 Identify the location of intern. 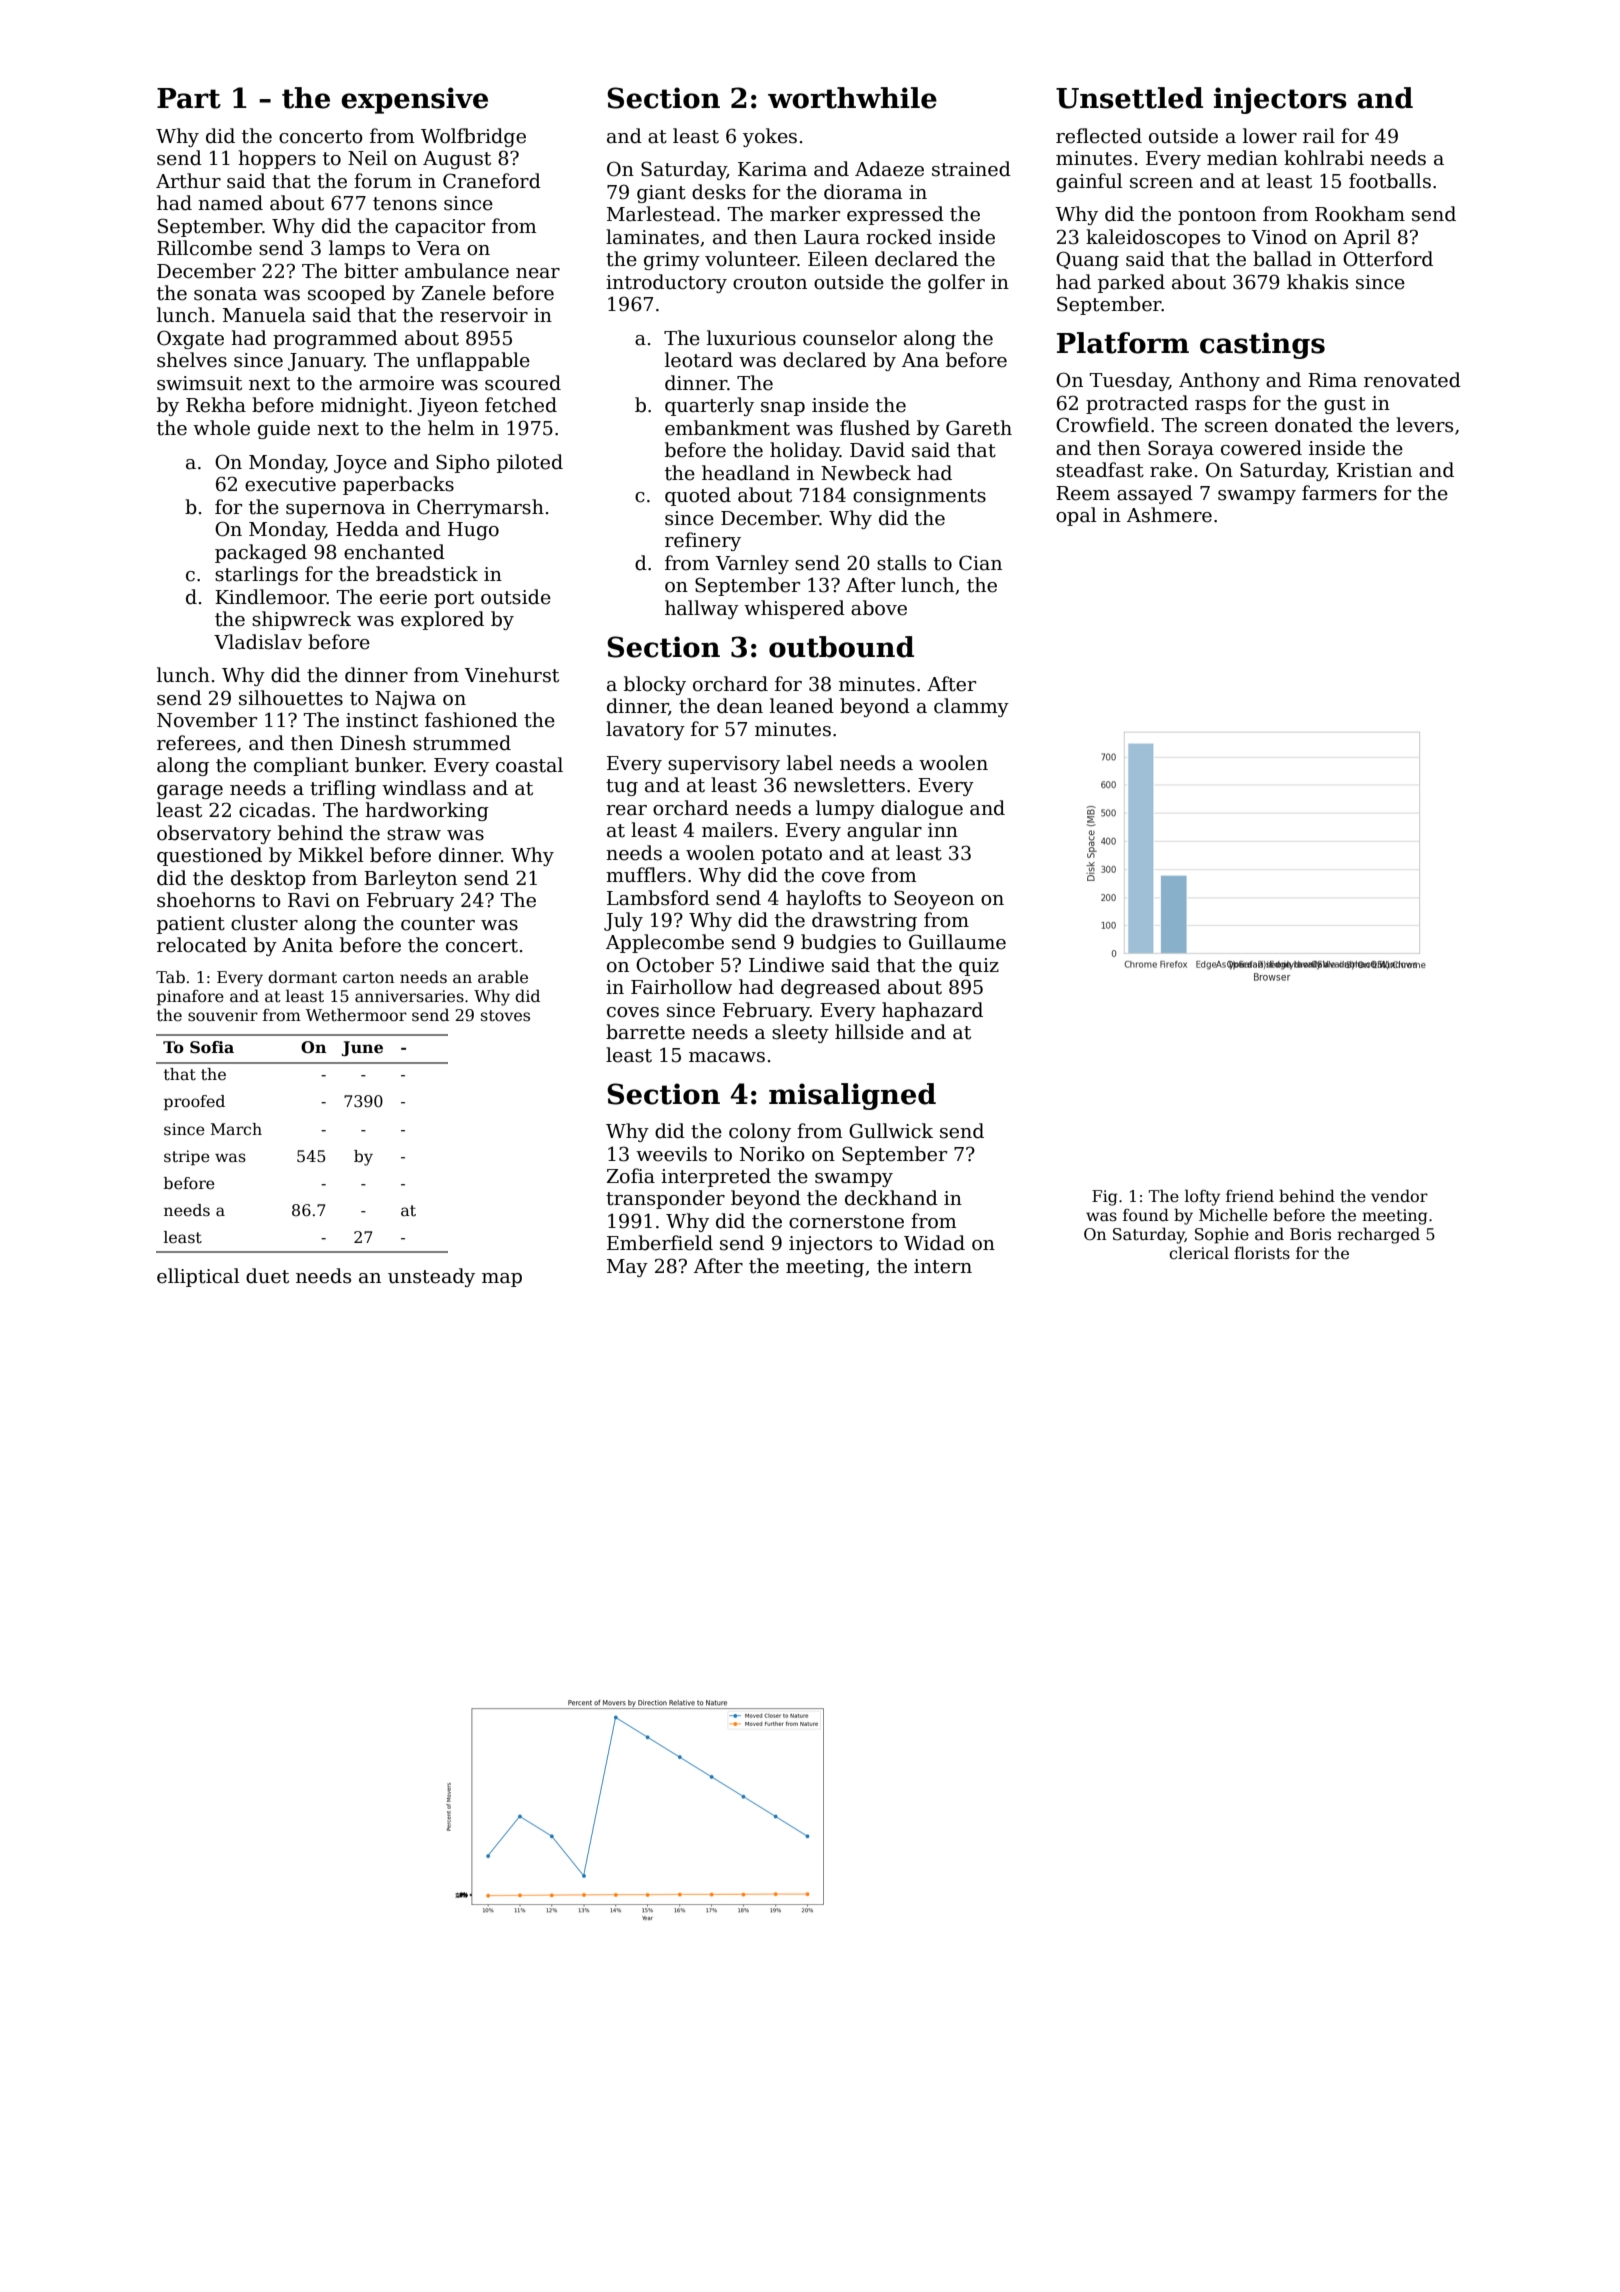
(943, 1266).
